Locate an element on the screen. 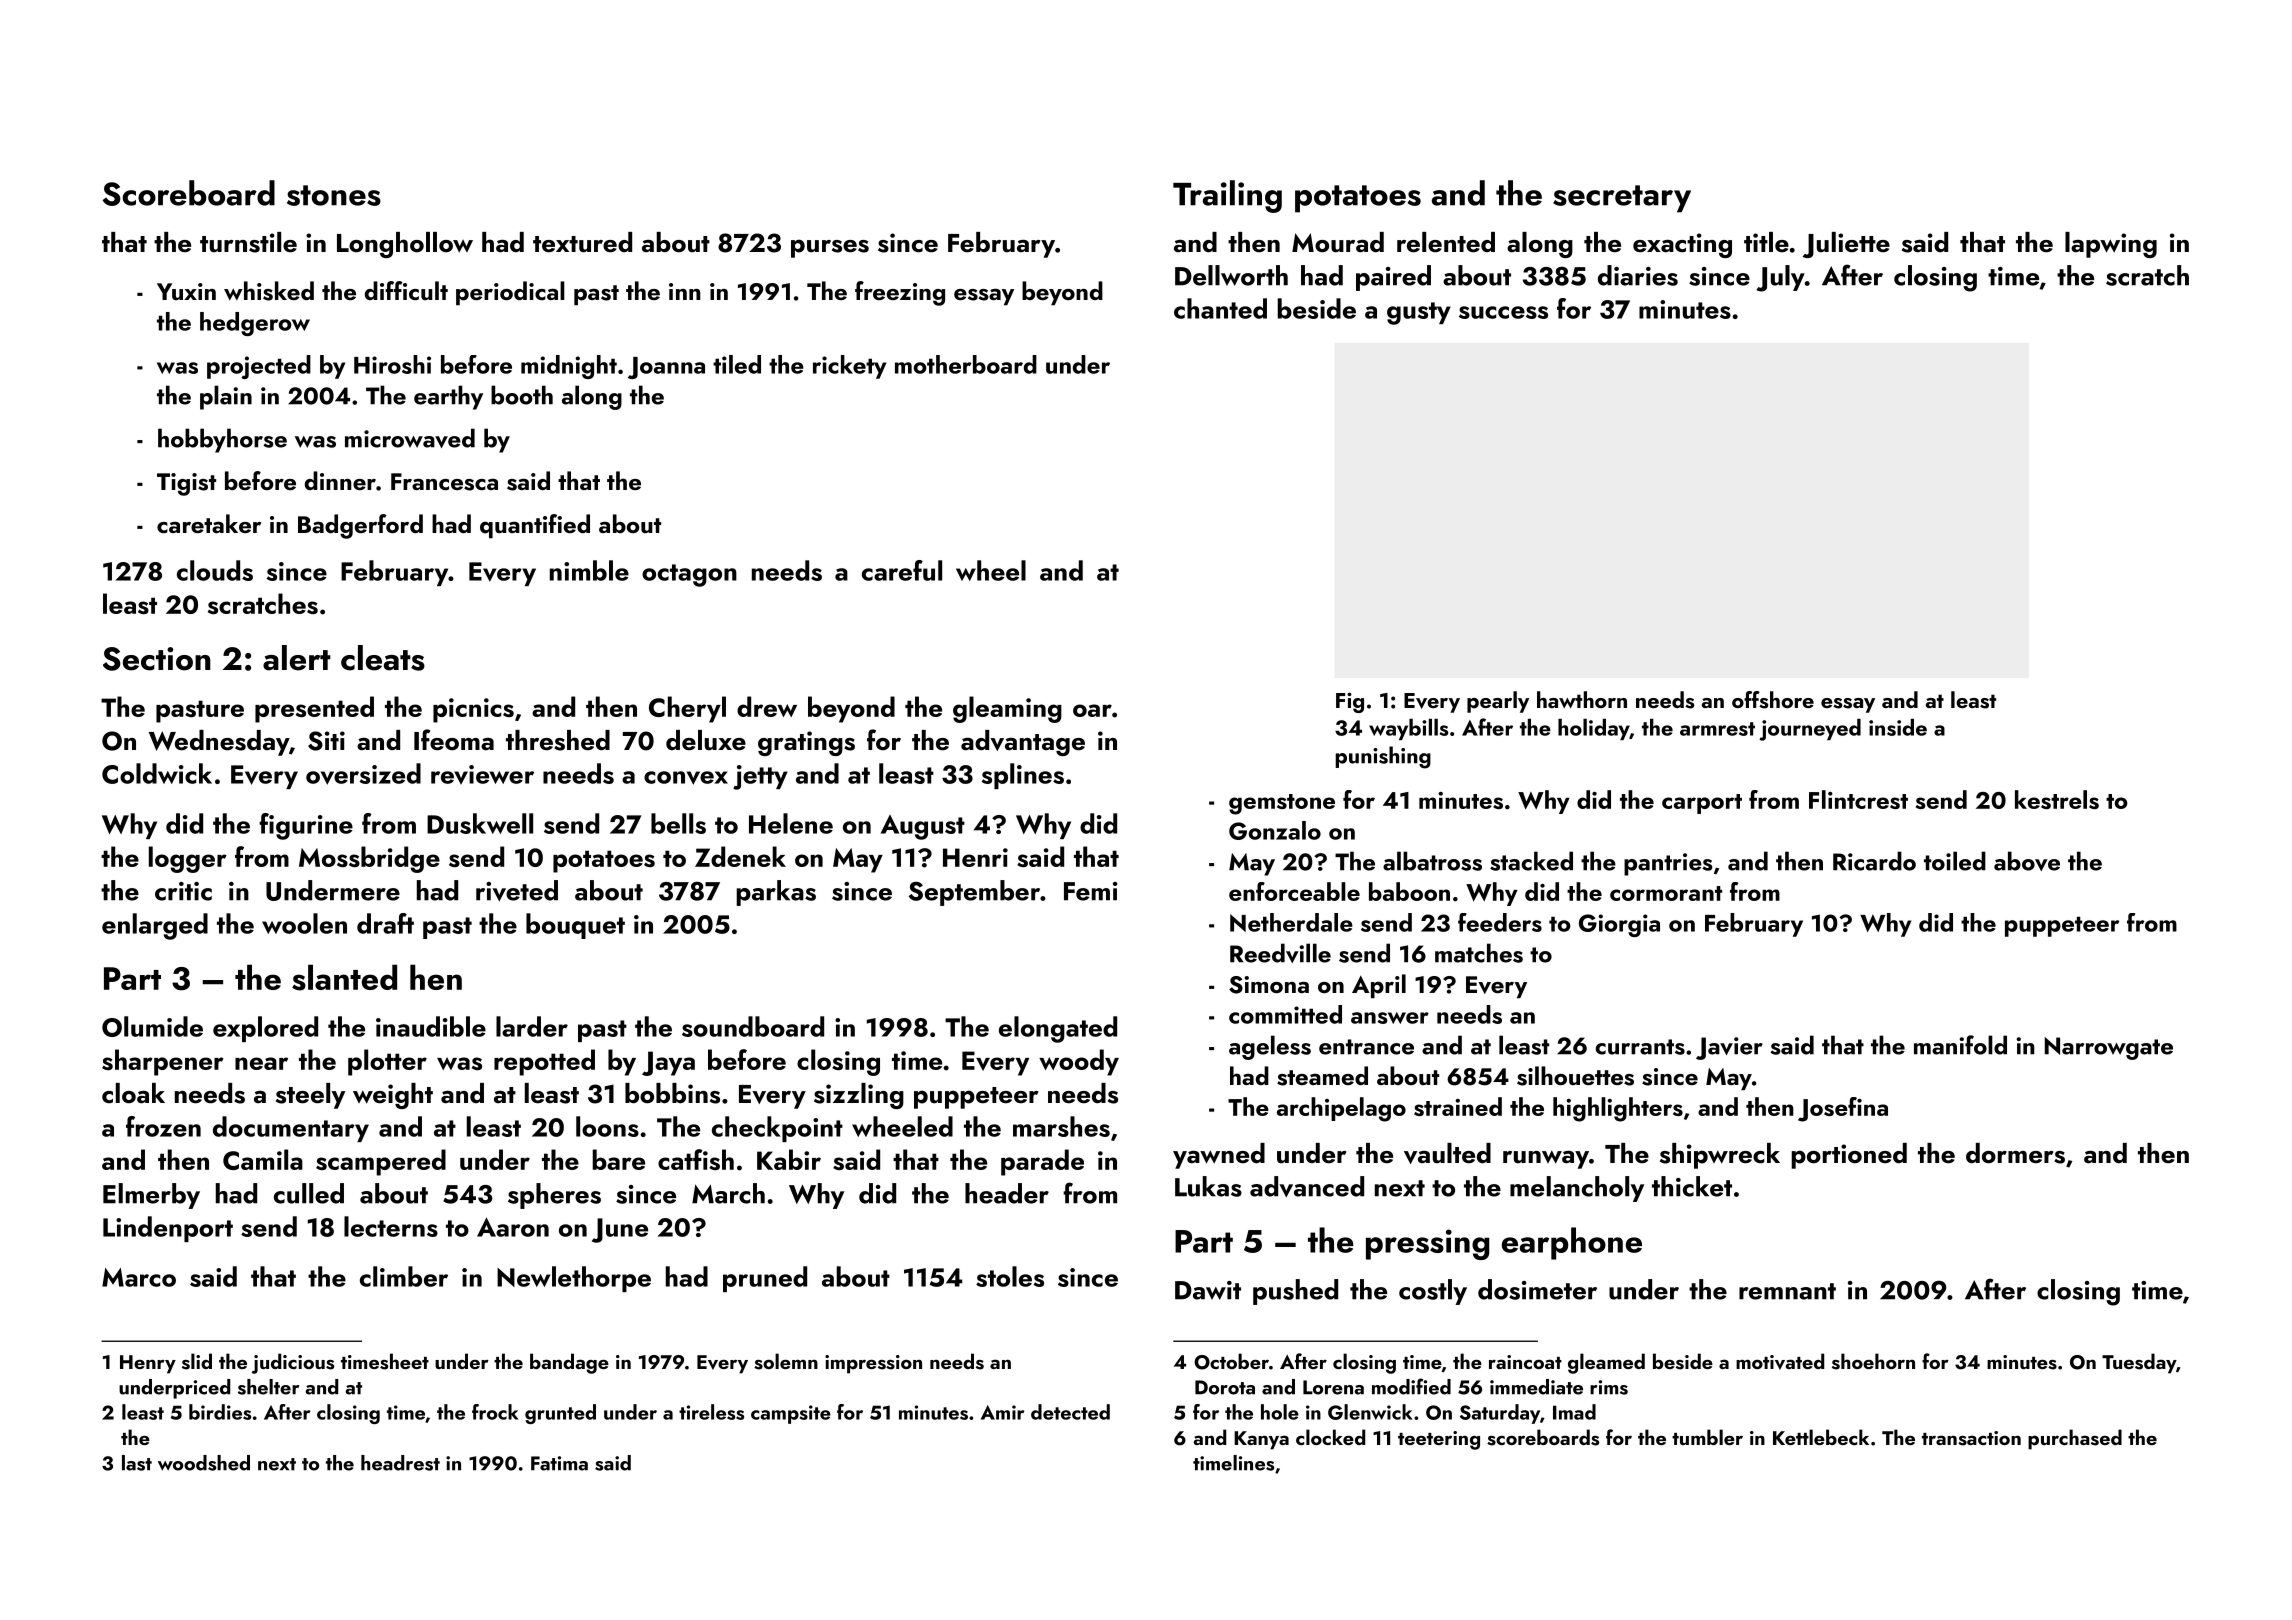 This screenshot has width=2292, height=1620. careful is located at coordinates (902, 570).
